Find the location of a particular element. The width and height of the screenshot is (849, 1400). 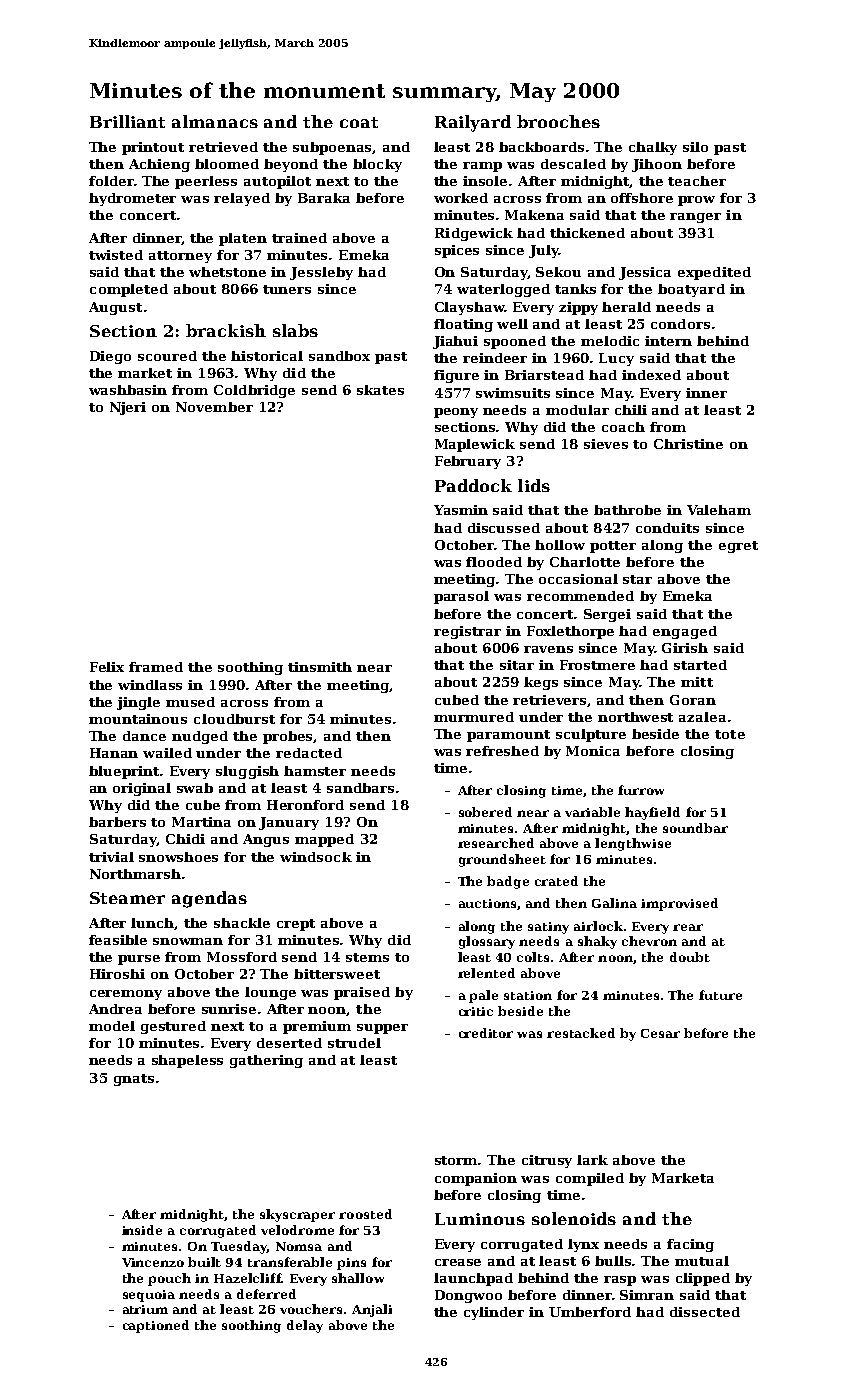

bathrobe is located at coordinates (627, 510).
